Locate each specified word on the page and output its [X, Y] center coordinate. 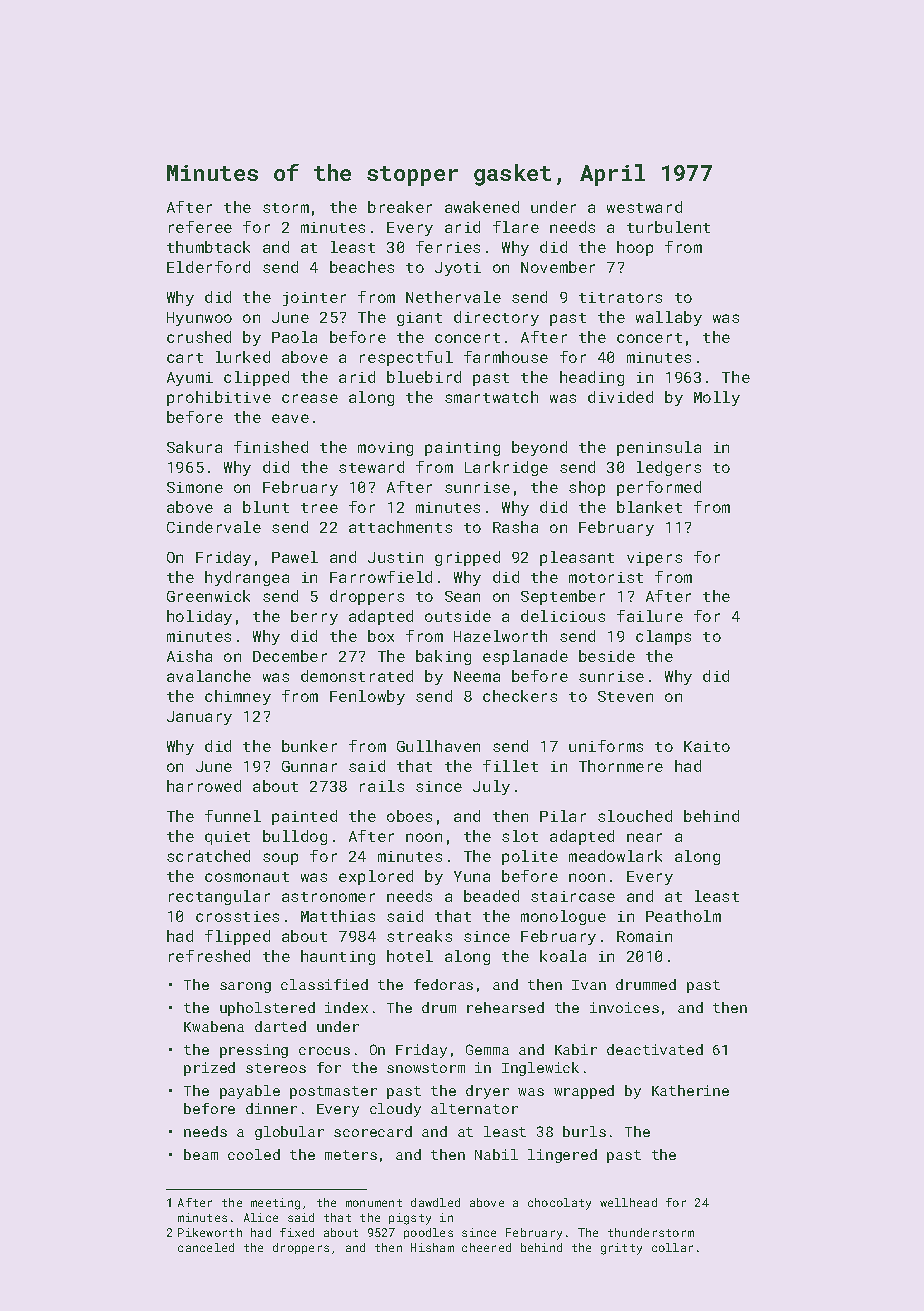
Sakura [194, 447]
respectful [406, 358]
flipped [237, 937]
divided [620, 397]
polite [530, 857]
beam [201, 1154]
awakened [482, 207]
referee [200, 227]
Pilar [563, 816]
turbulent [668, 227]
